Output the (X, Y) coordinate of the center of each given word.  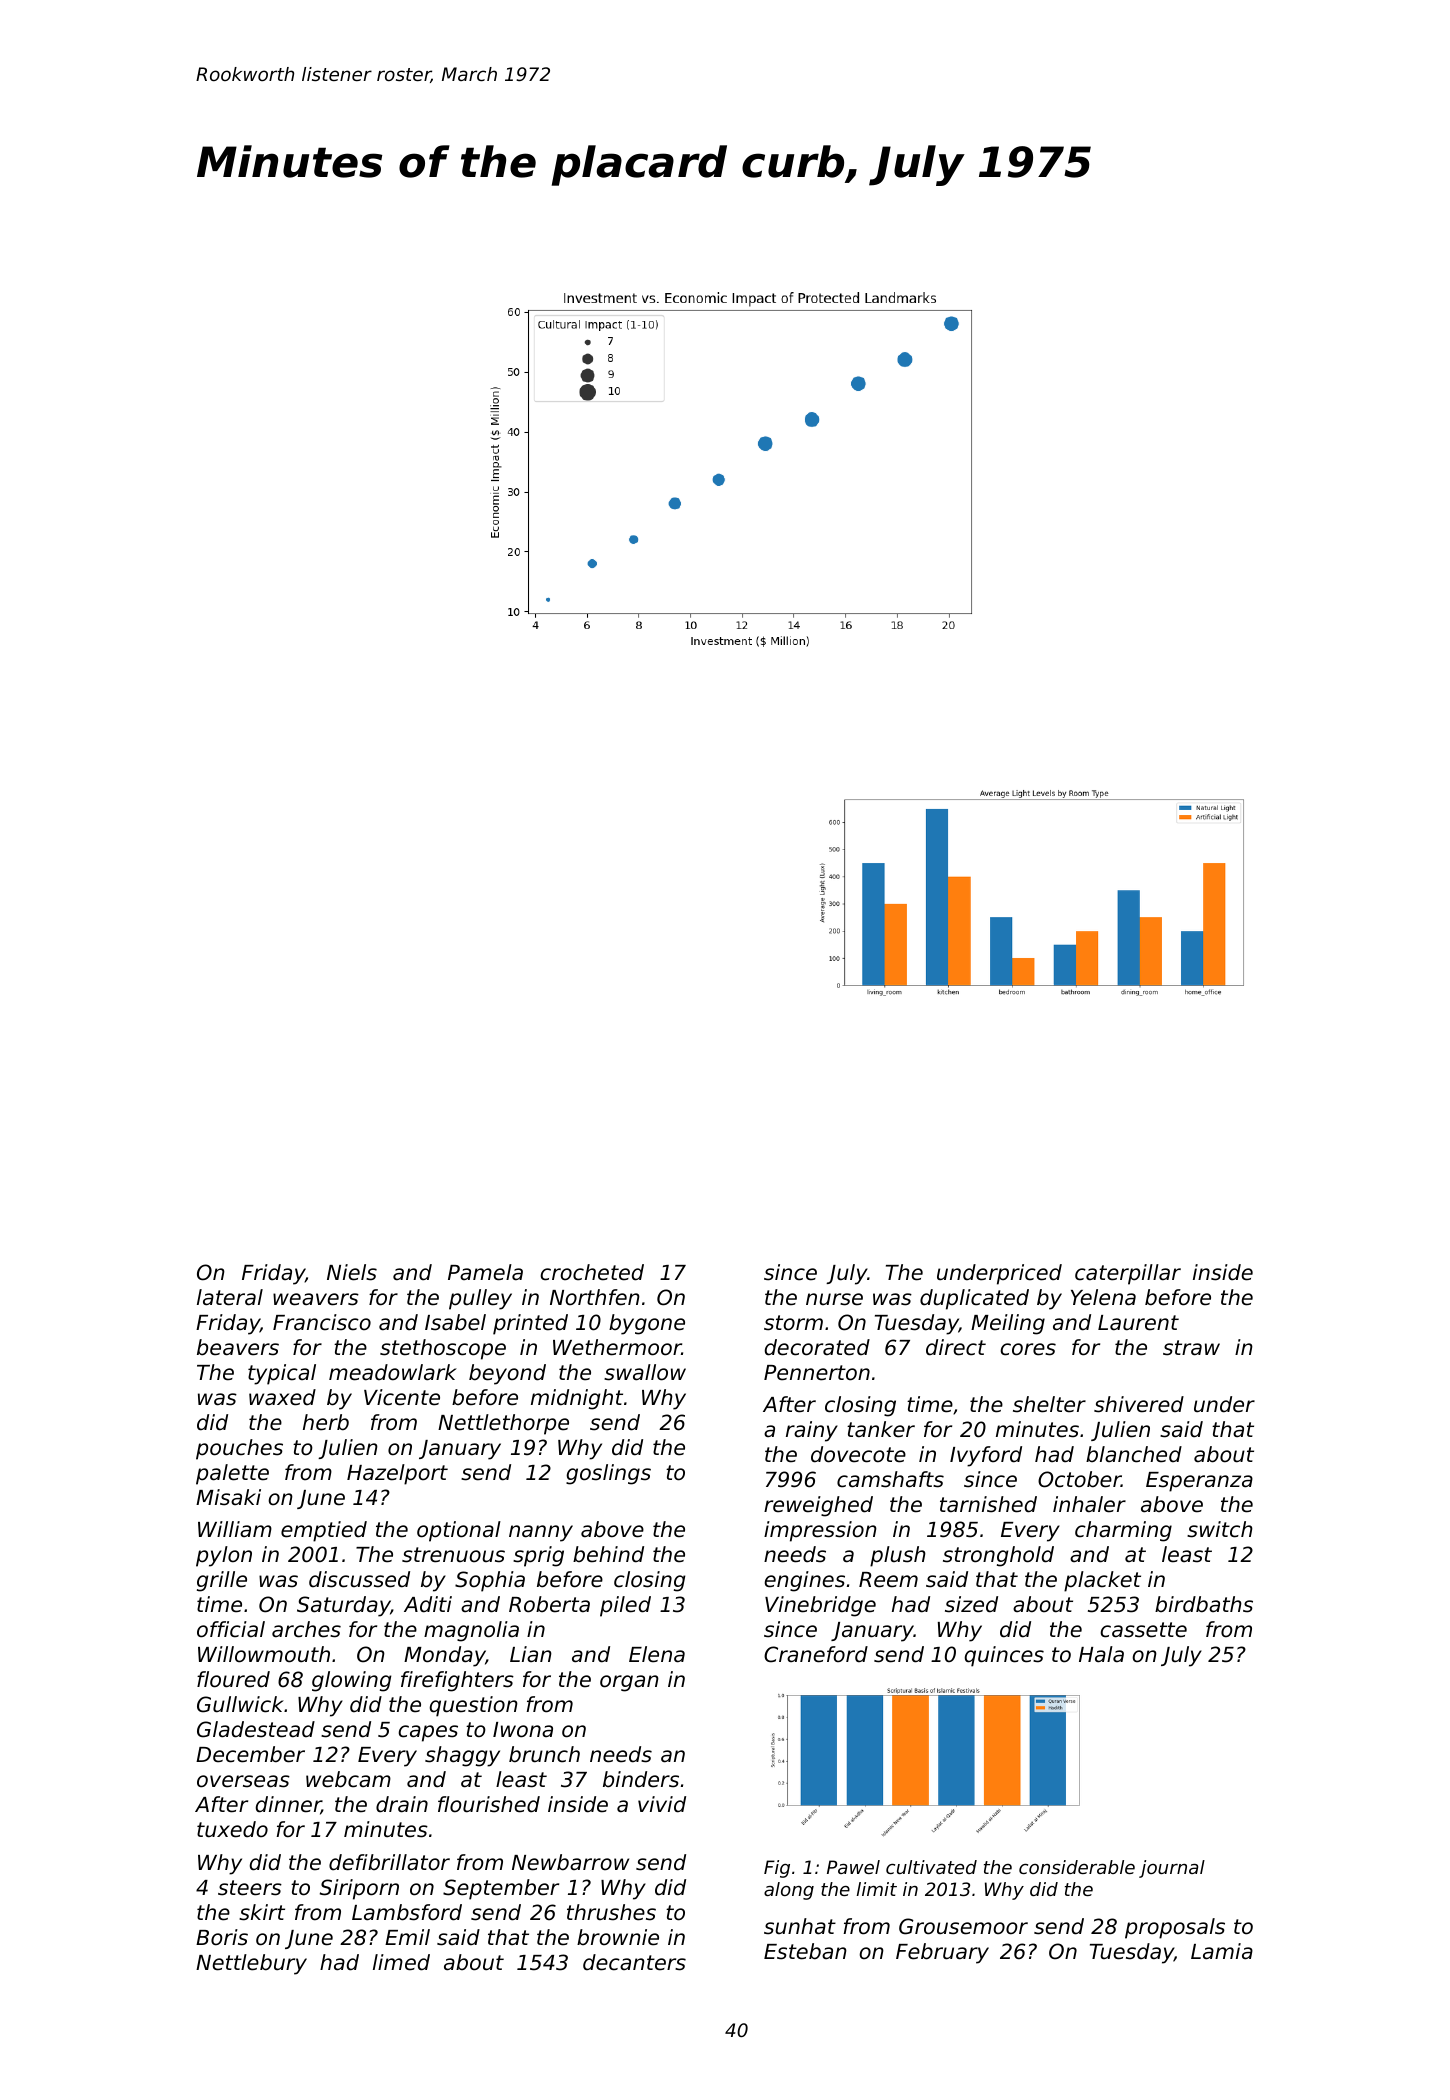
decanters (634, 1962)
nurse (834, 1299)
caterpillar (1128, 1274)
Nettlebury (251, 1964)
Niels (352, 1272)
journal (1172, 1869)
